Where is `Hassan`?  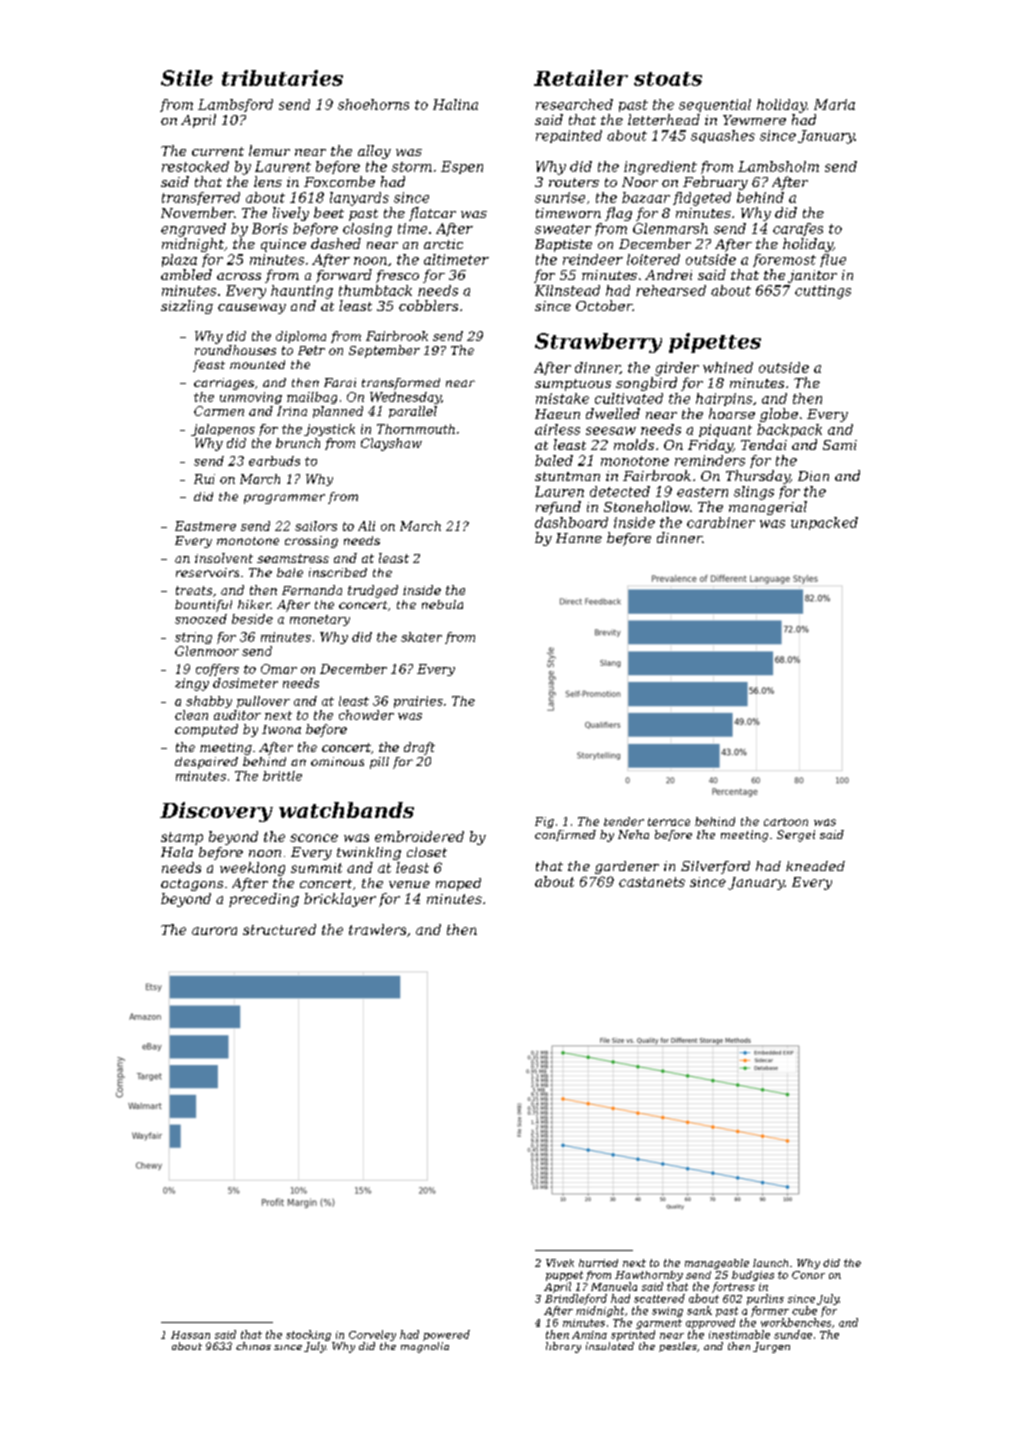 Hassan is located at coordinates (190, 1335).
